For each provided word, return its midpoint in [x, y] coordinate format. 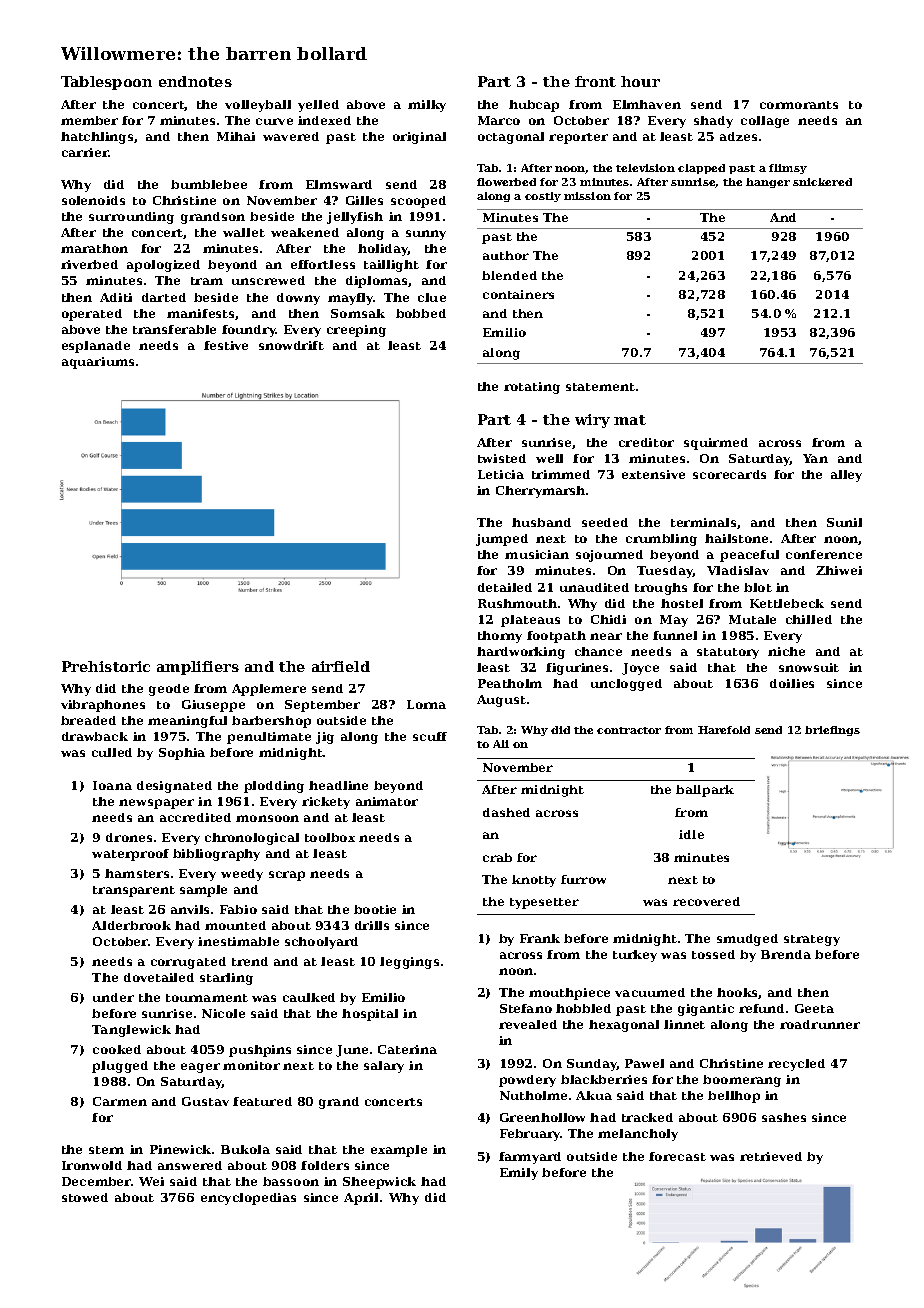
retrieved [771, 1156]
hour [640, 81]
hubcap [534, 106]
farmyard [530, 1158]
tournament [207, 998]
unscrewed [268, 280]
